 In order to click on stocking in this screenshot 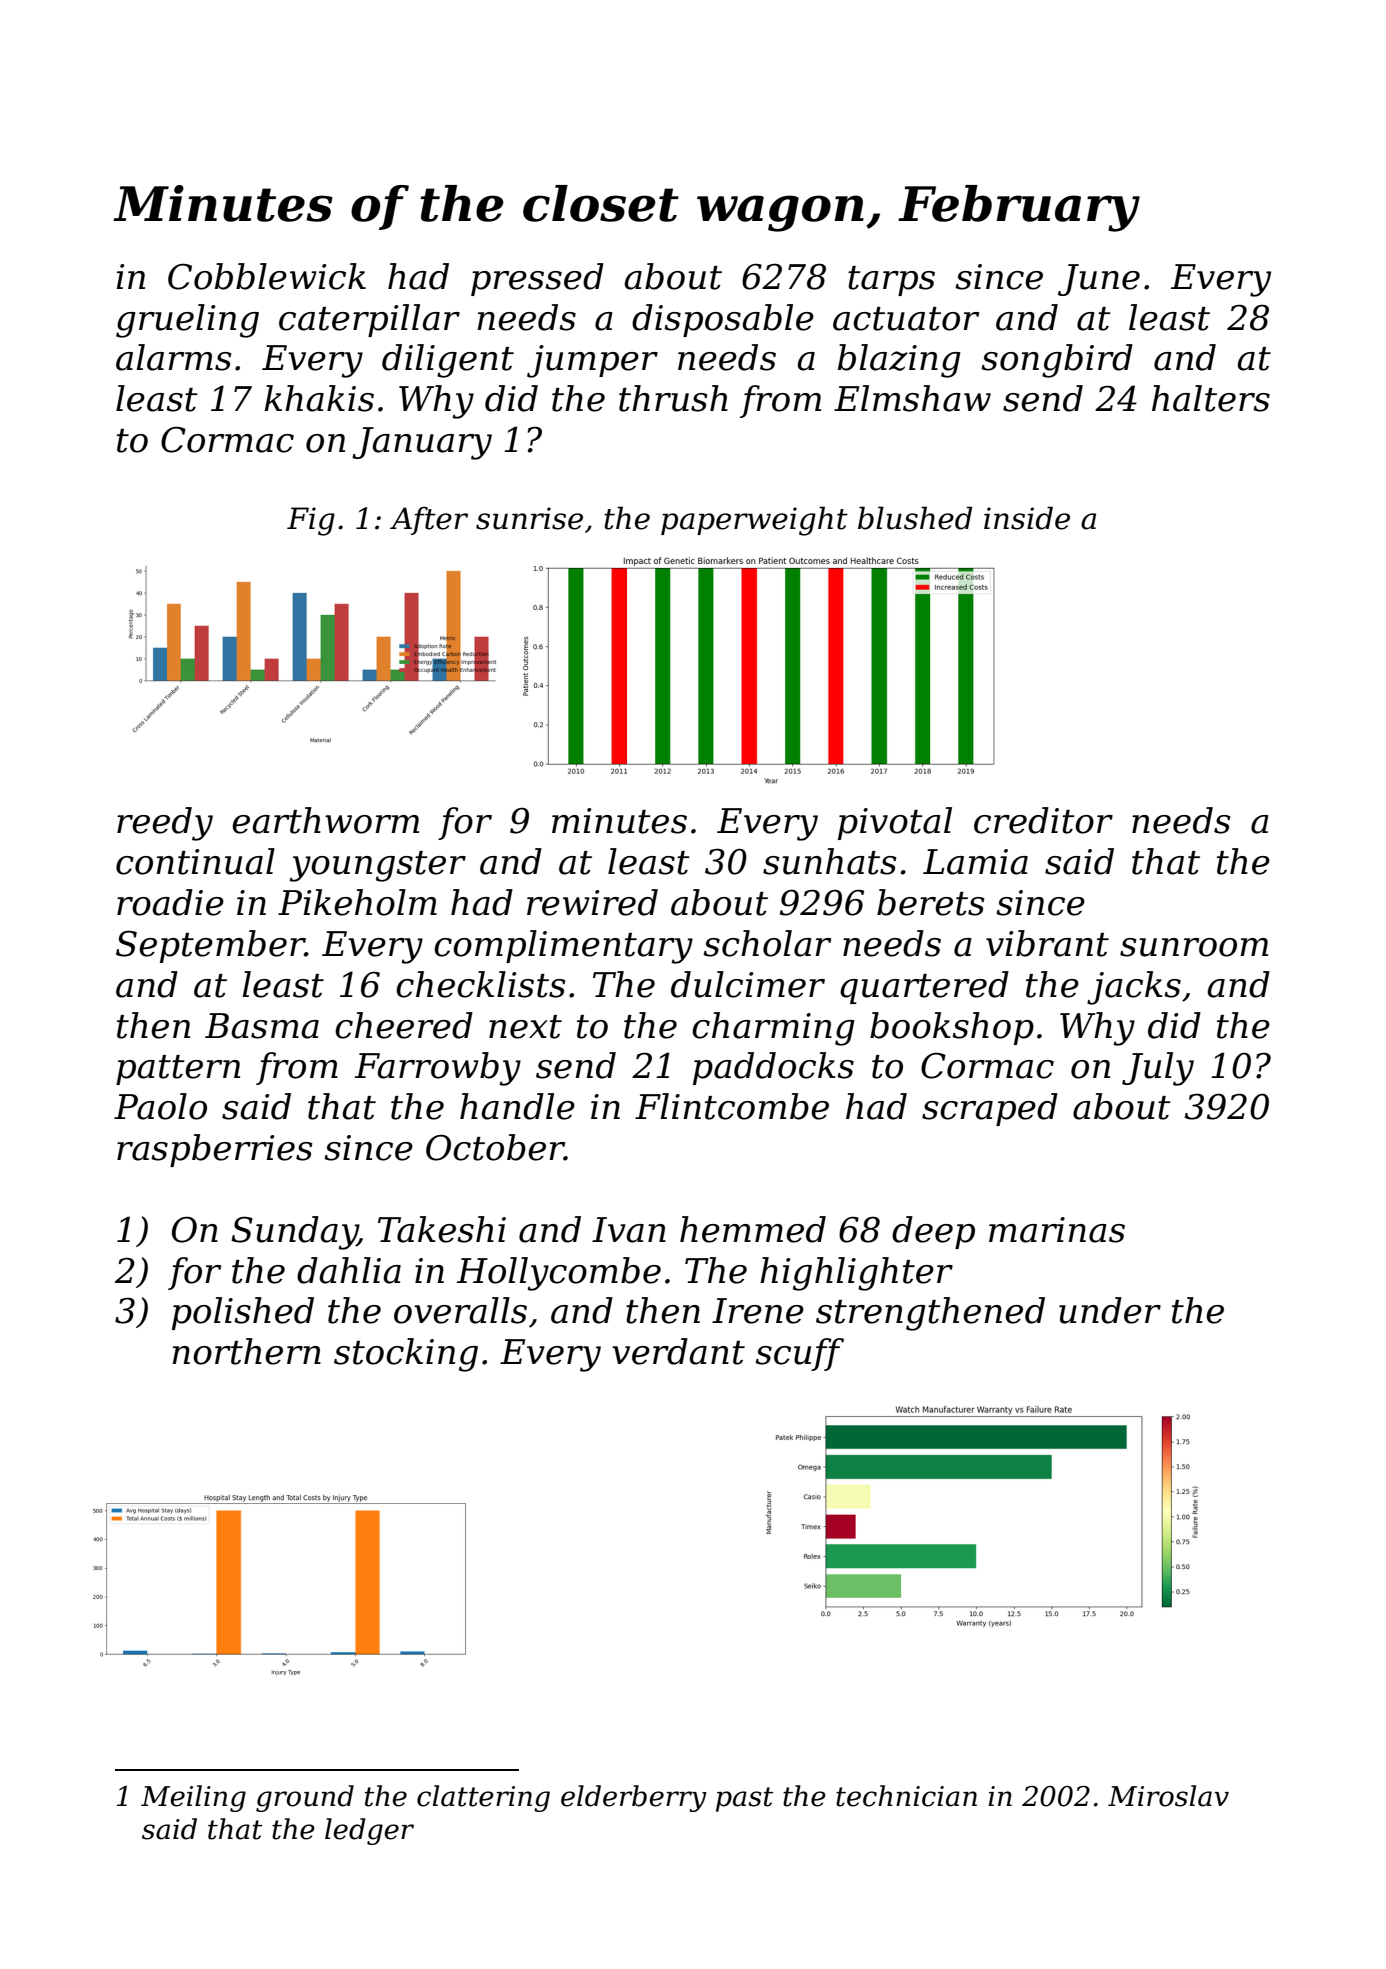, I will do `click(406, 1355)`.
